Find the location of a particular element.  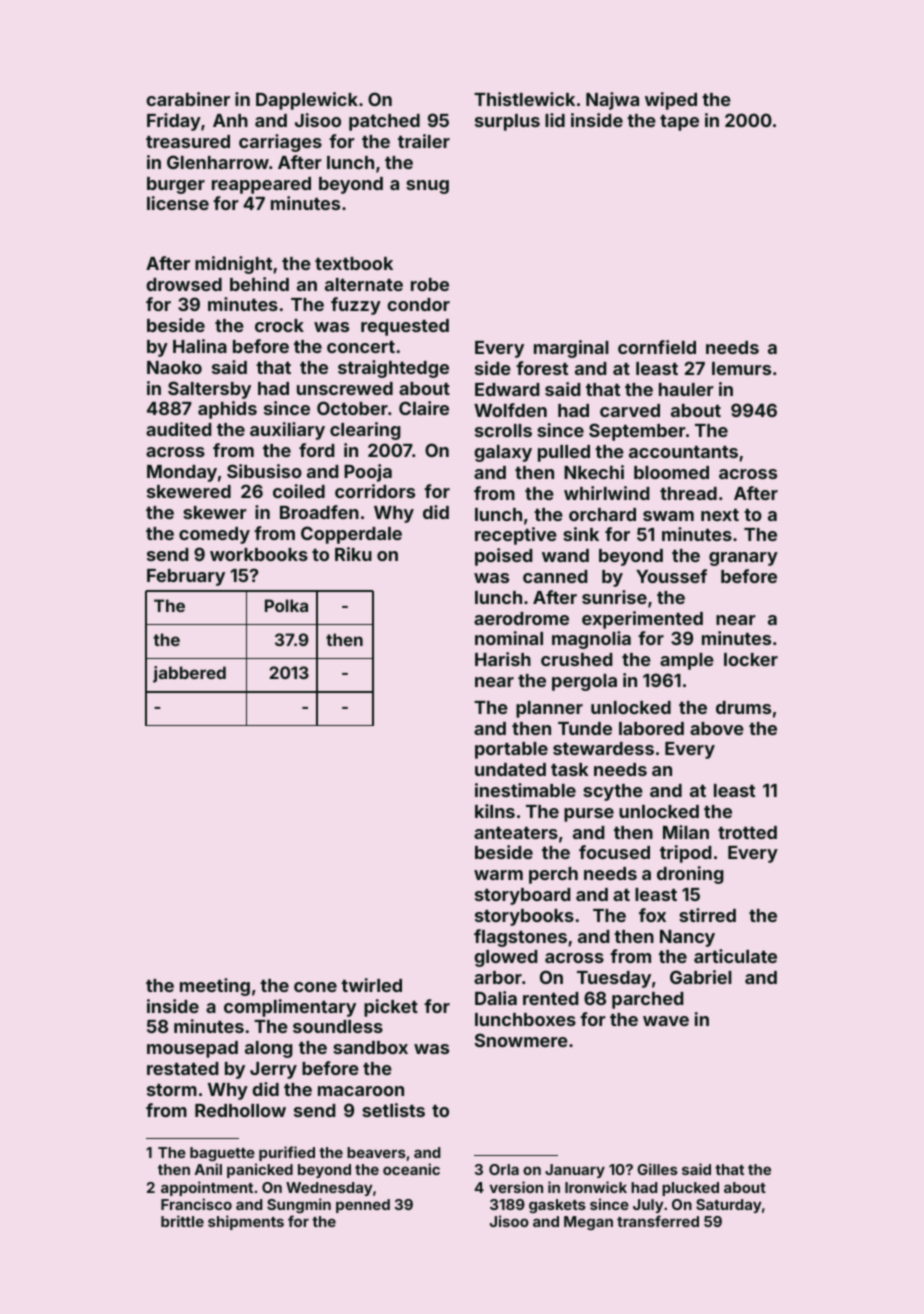

penned is located at coordinates (363, 1206).
